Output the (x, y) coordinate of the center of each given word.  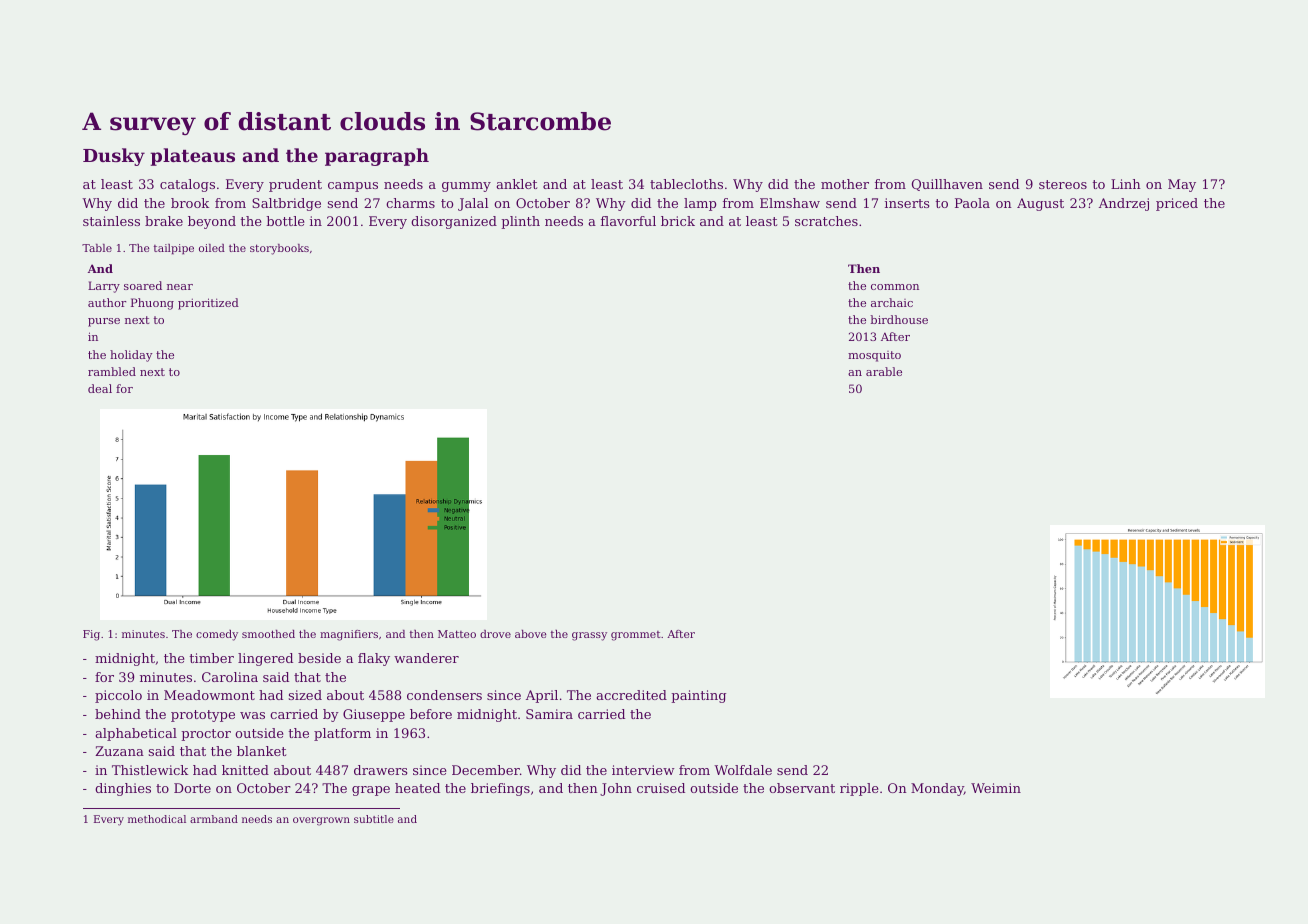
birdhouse (899, 319)
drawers (381, 770)
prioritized (208, 304)
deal (100, 388)
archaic (892, 302)
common (895, 287)
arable (884, 371)
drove (495, 634)
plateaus (192, 157)
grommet (636, 636)
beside (319, 658)
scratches (826, 221)
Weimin (996, 788)
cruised (661, 788)
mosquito (874, 356)
